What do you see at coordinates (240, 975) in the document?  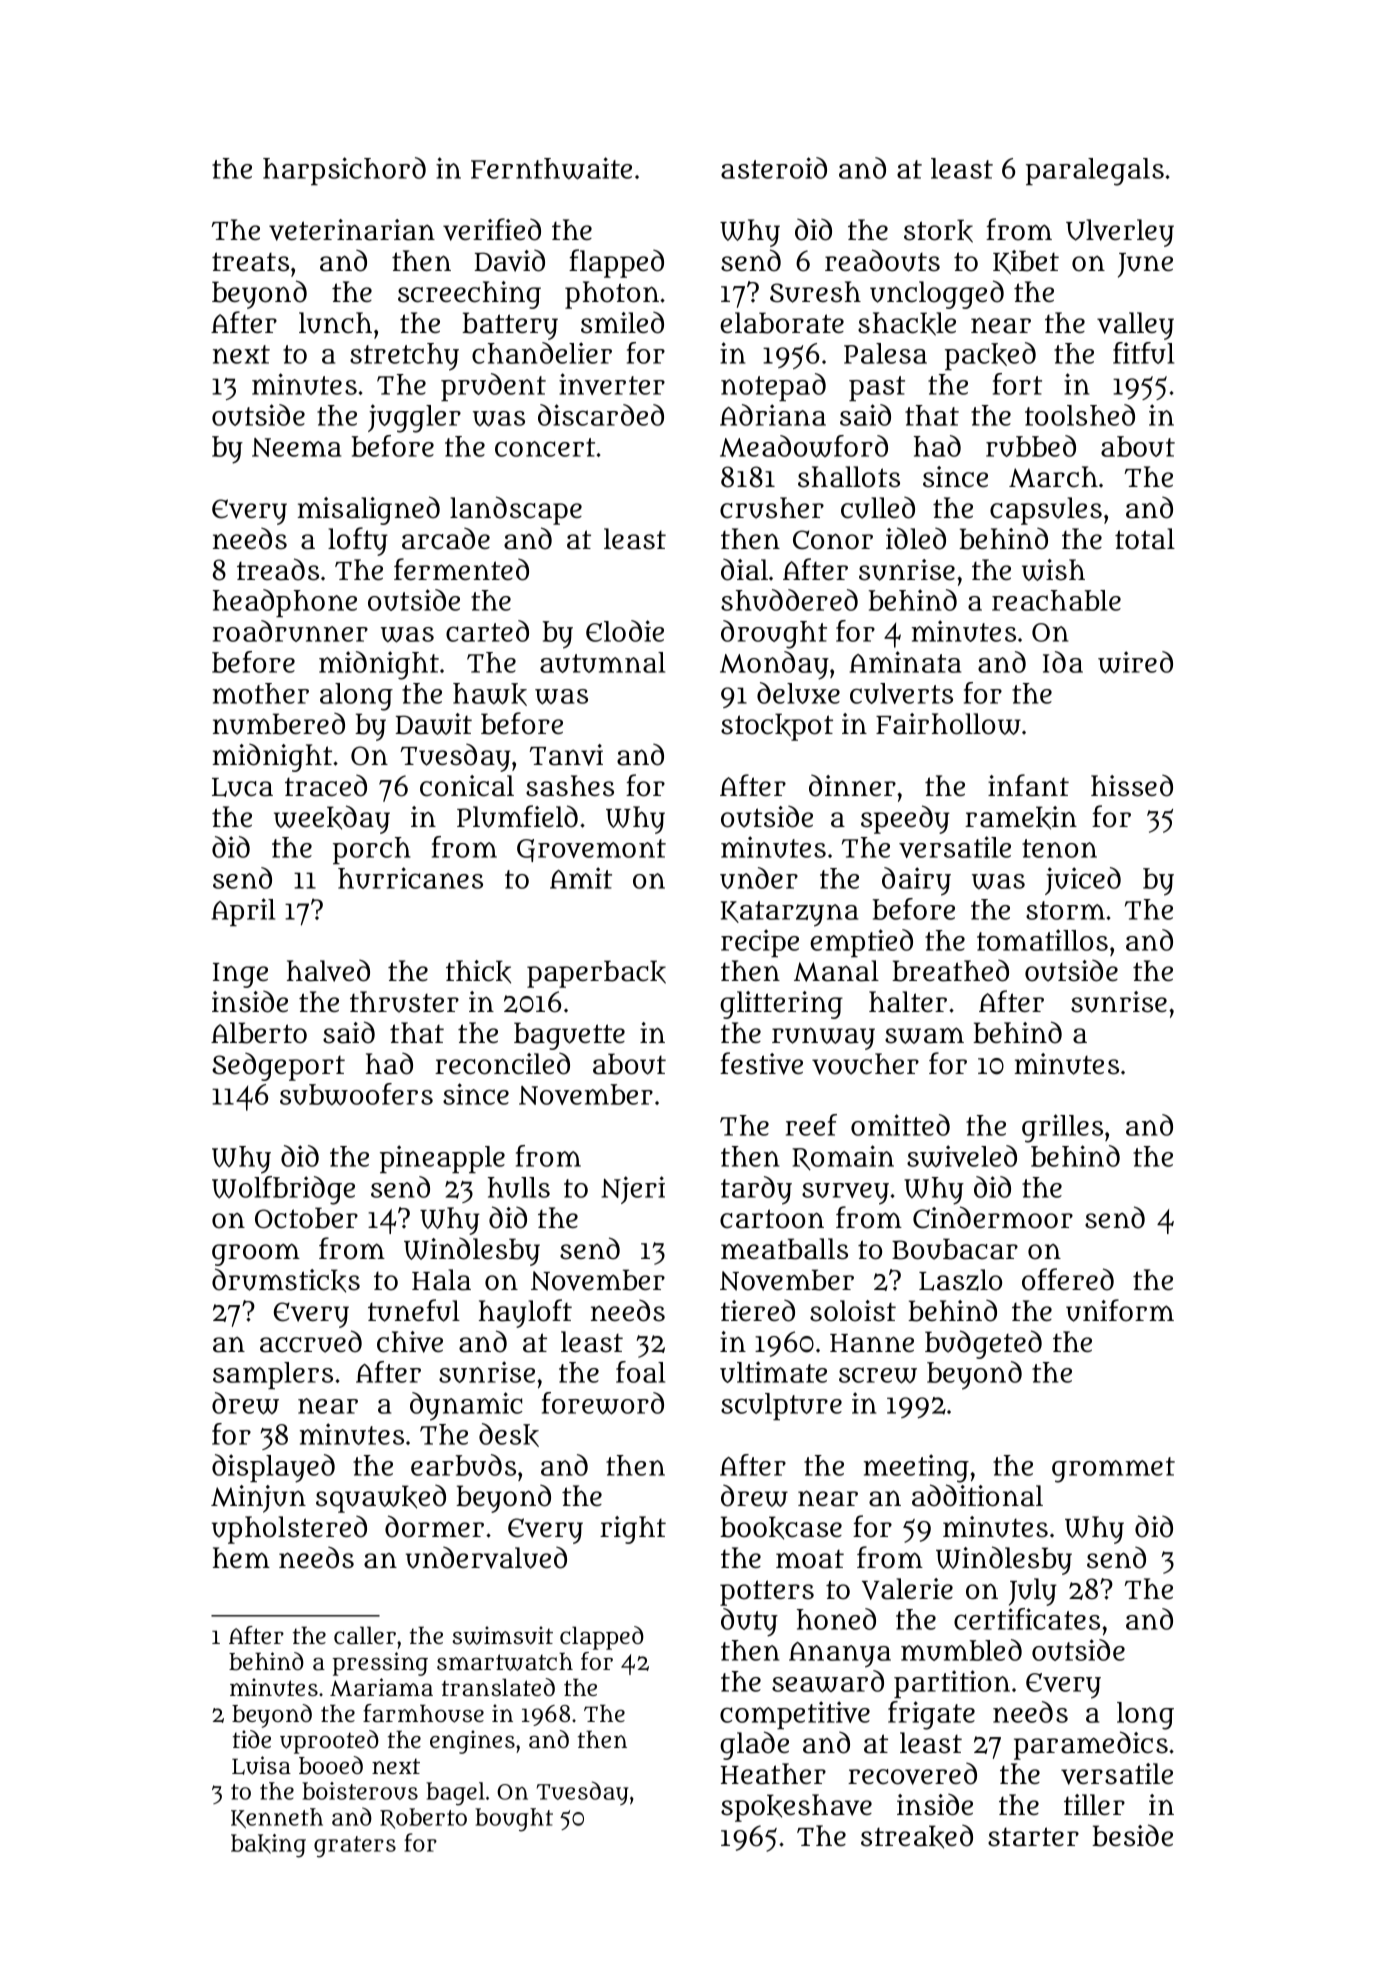 I see `Inge` at bounding box center [240, 975].
